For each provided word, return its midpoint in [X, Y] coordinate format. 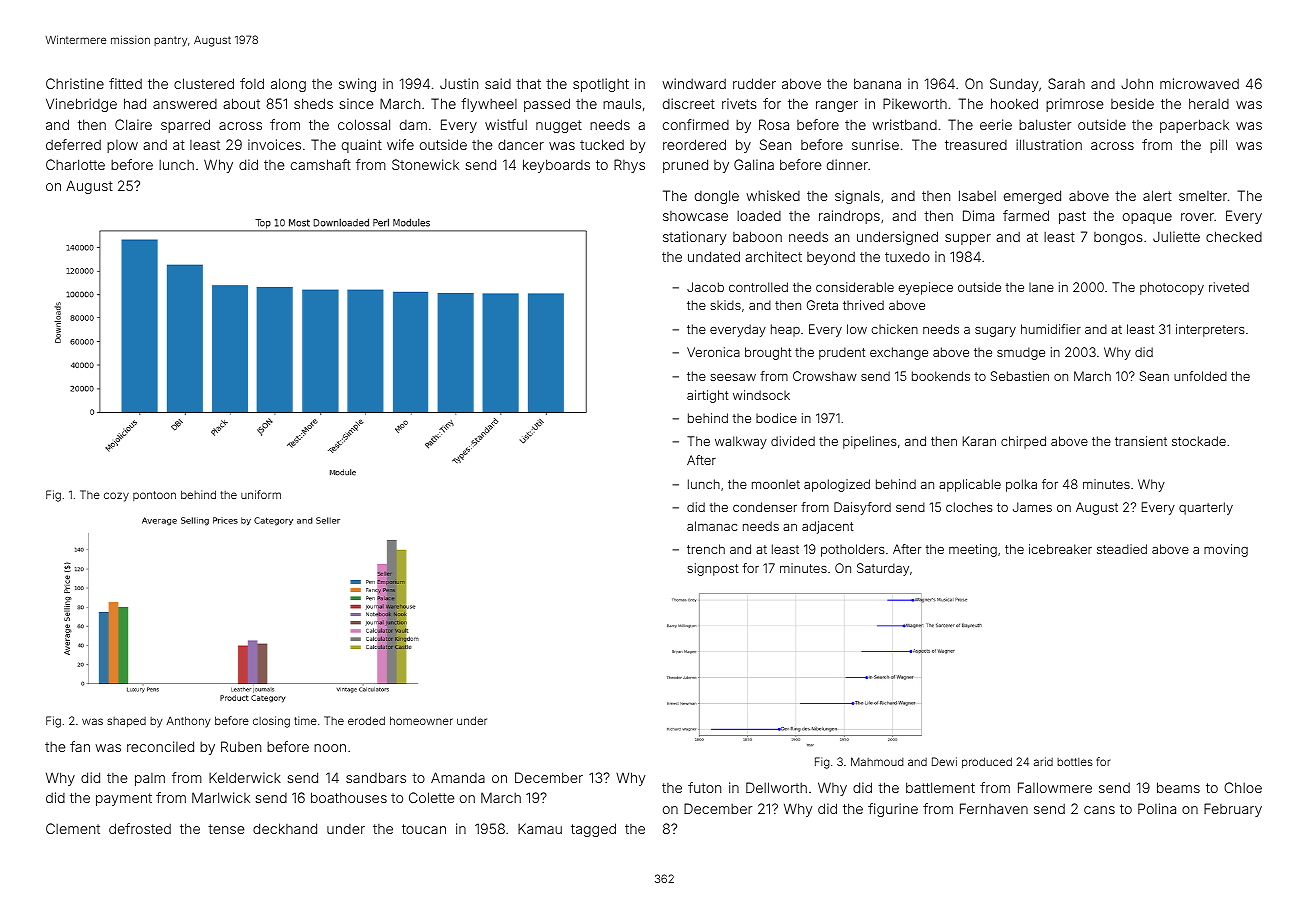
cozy [116, 497]
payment [124, 799]
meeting [973, 550]
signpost [712, 569]
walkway [741, 442]
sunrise [875, 144]
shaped [126, 722]
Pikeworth [915, 103]
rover [1197, 217]
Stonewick [425, 164]
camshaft [321, 164]
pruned [685, 166]
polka [1021, 485]
